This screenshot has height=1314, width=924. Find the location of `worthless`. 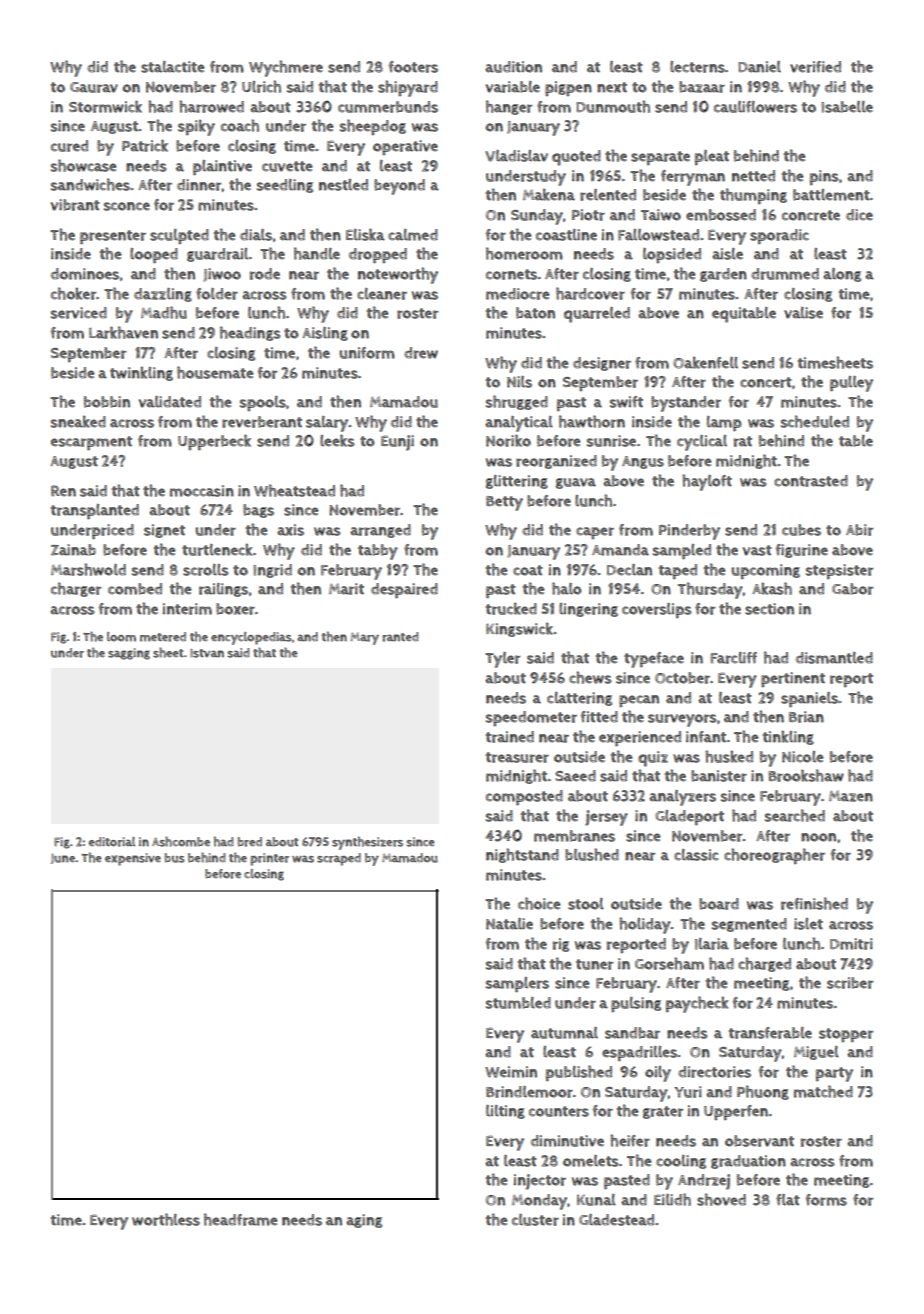

worthless is located at coordinates (166, 1219).
